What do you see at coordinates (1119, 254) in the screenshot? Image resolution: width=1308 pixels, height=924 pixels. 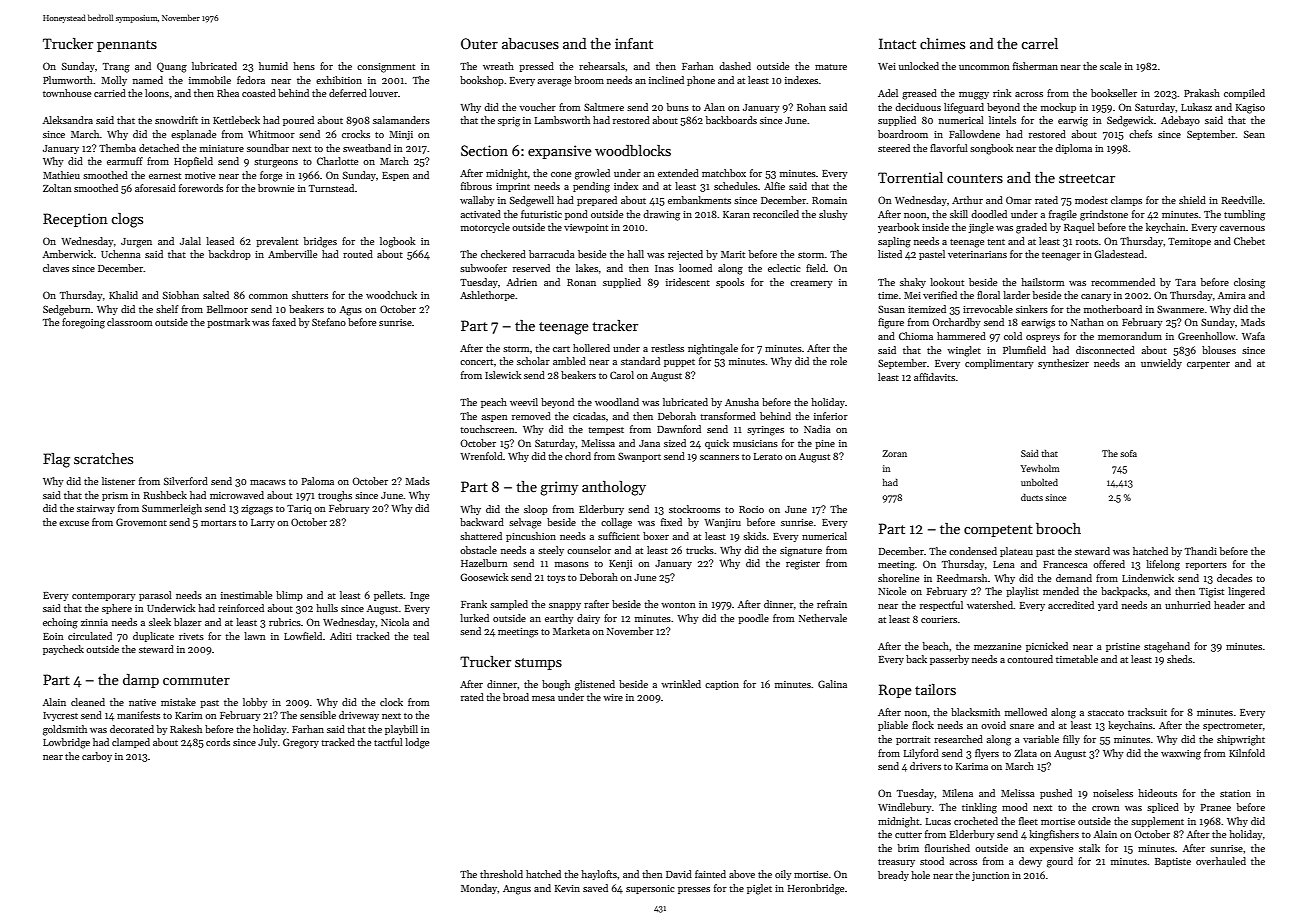 I see `Gladestead` at bounding box center [1119, 254].
